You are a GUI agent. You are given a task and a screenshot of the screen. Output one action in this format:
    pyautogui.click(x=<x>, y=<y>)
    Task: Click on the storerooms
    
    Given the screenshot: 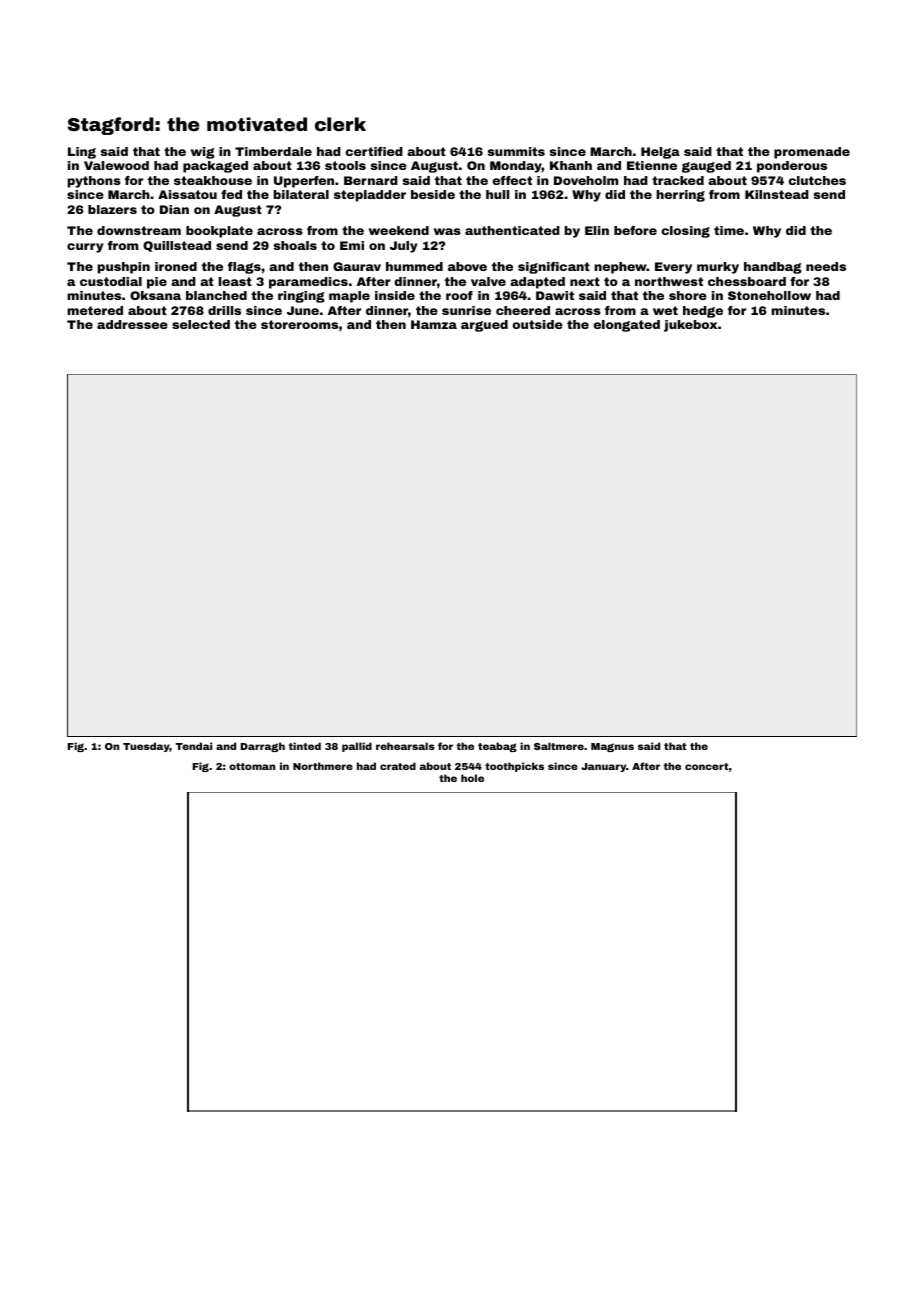 What is the action you would take?
    pyautogui.click(x=299, y=324)
